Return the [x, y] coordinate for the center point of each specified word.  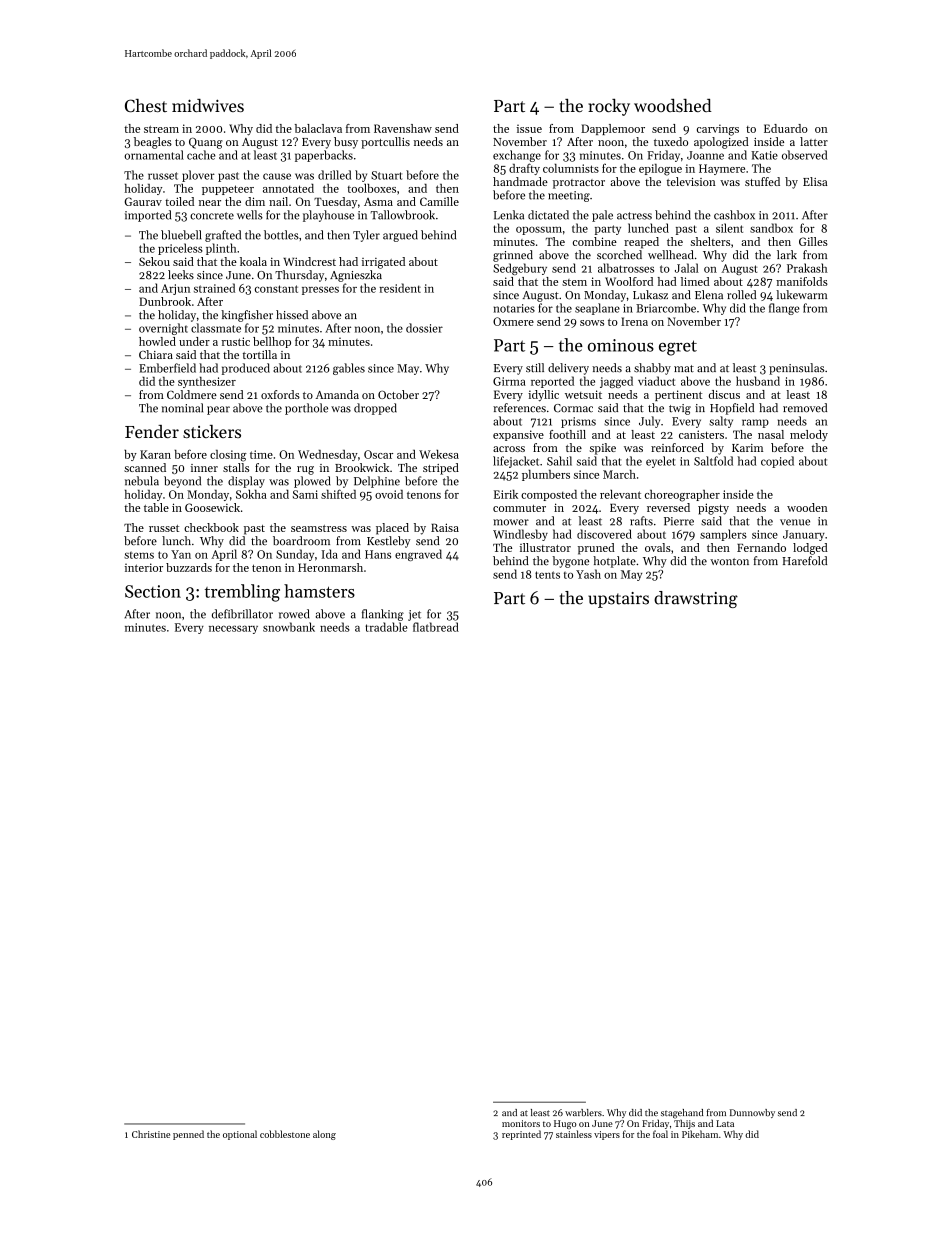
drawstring [696, 599]
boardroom [301, 541]
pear [218, 410]
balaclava [318, 128]
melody [809, 436]
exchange [517, 156]
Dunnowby [752, 1113]
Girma [509, 381]
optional [240, 1135]
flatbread [436, 627]
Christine [151, 1134]
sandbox [771, 228]
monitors [521, 1123]
